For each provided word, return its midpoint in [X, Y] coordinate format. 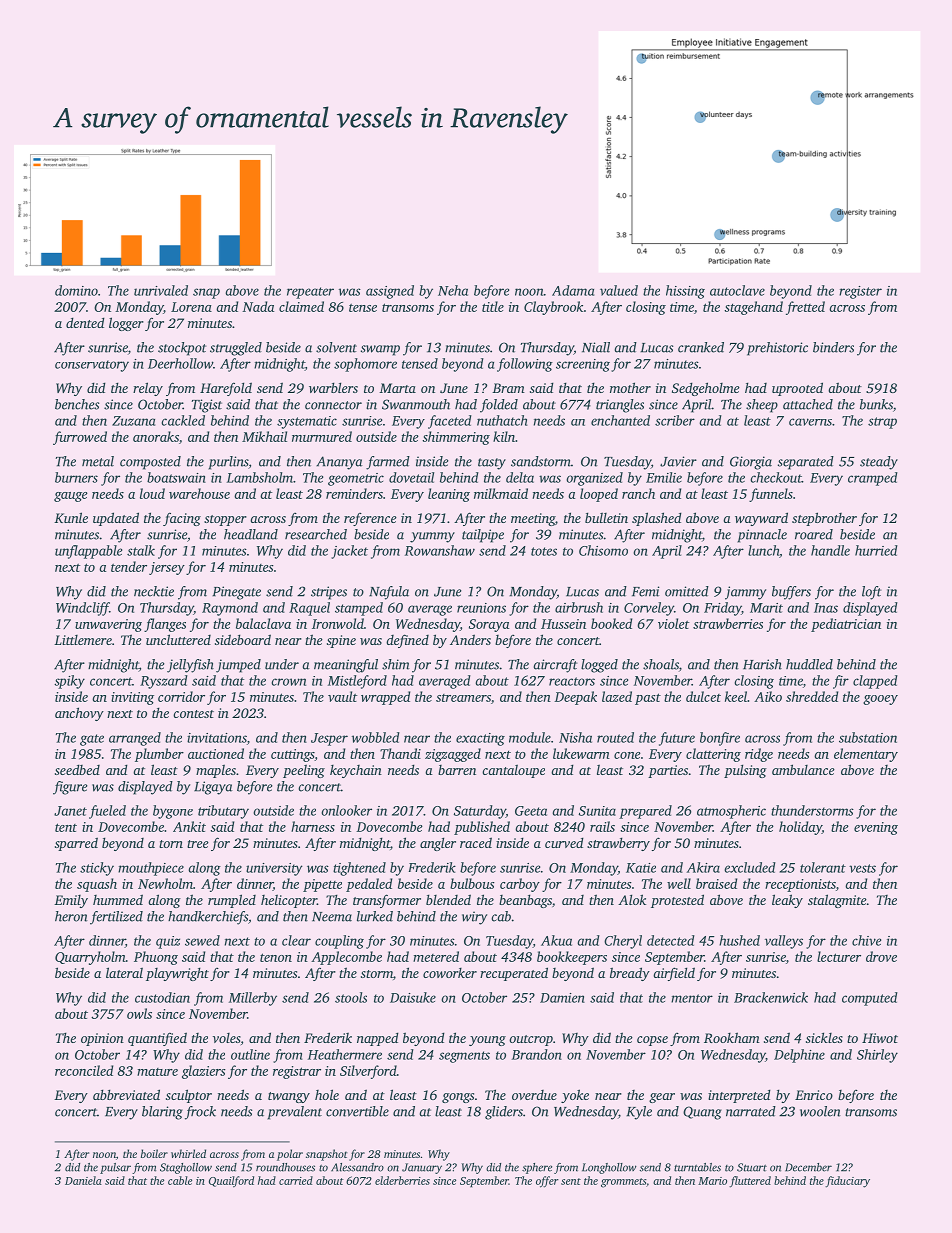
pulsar [115, 1168]
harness [313, 826]
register [860, 292]
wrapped [385, 698]
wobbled [376, 737]
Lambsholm [260, 477]
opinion [102, 1039]
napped [378, 1039]
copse [652, 1041]
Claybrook [553, 308]
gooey [880, 700]
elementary [866, 755]
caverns [810, 422]
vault [343, 696]
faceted [450, 422]
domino [76, 290]
